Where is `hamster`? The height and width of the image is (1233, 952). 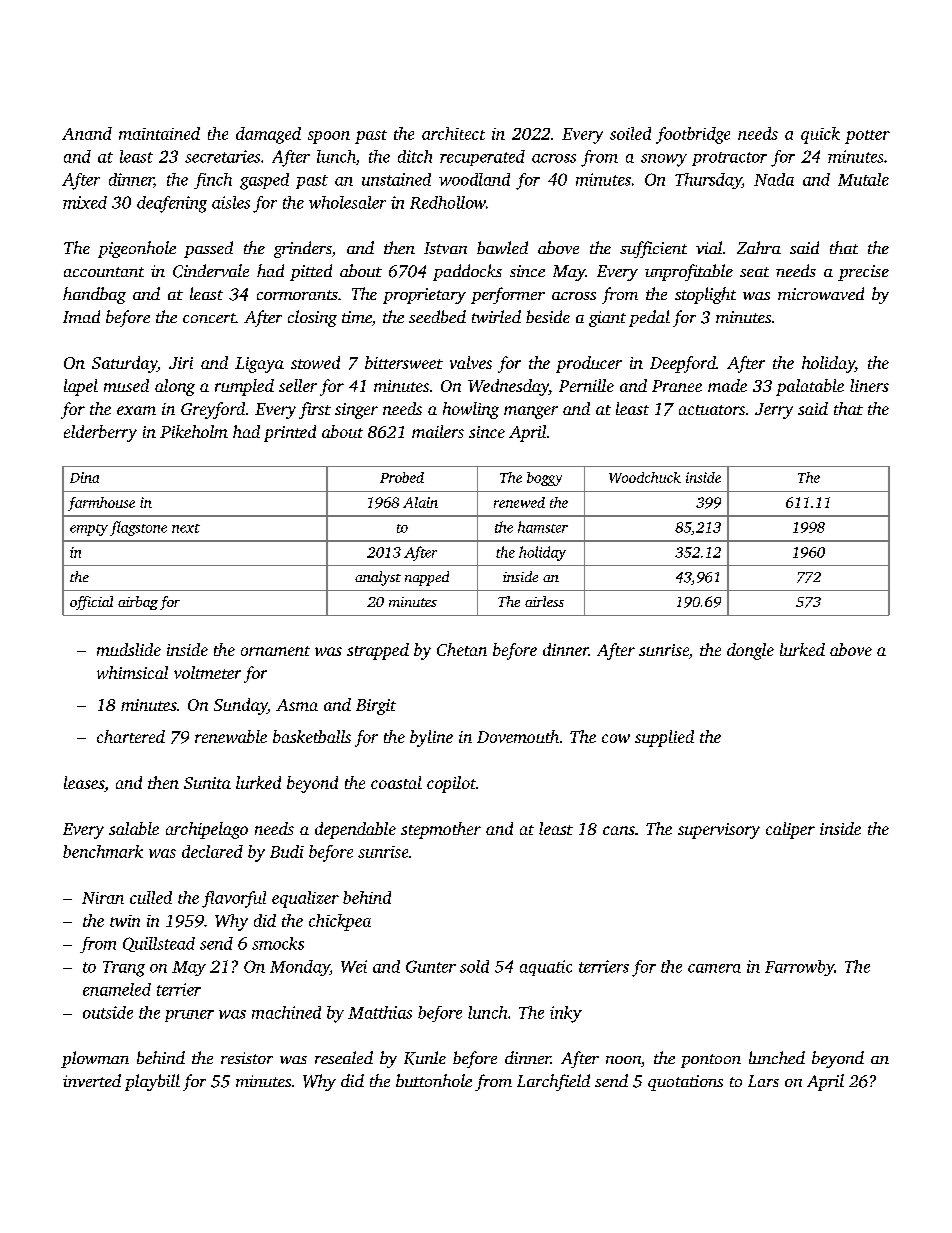 hamster is located at coordinates (543, 527).
